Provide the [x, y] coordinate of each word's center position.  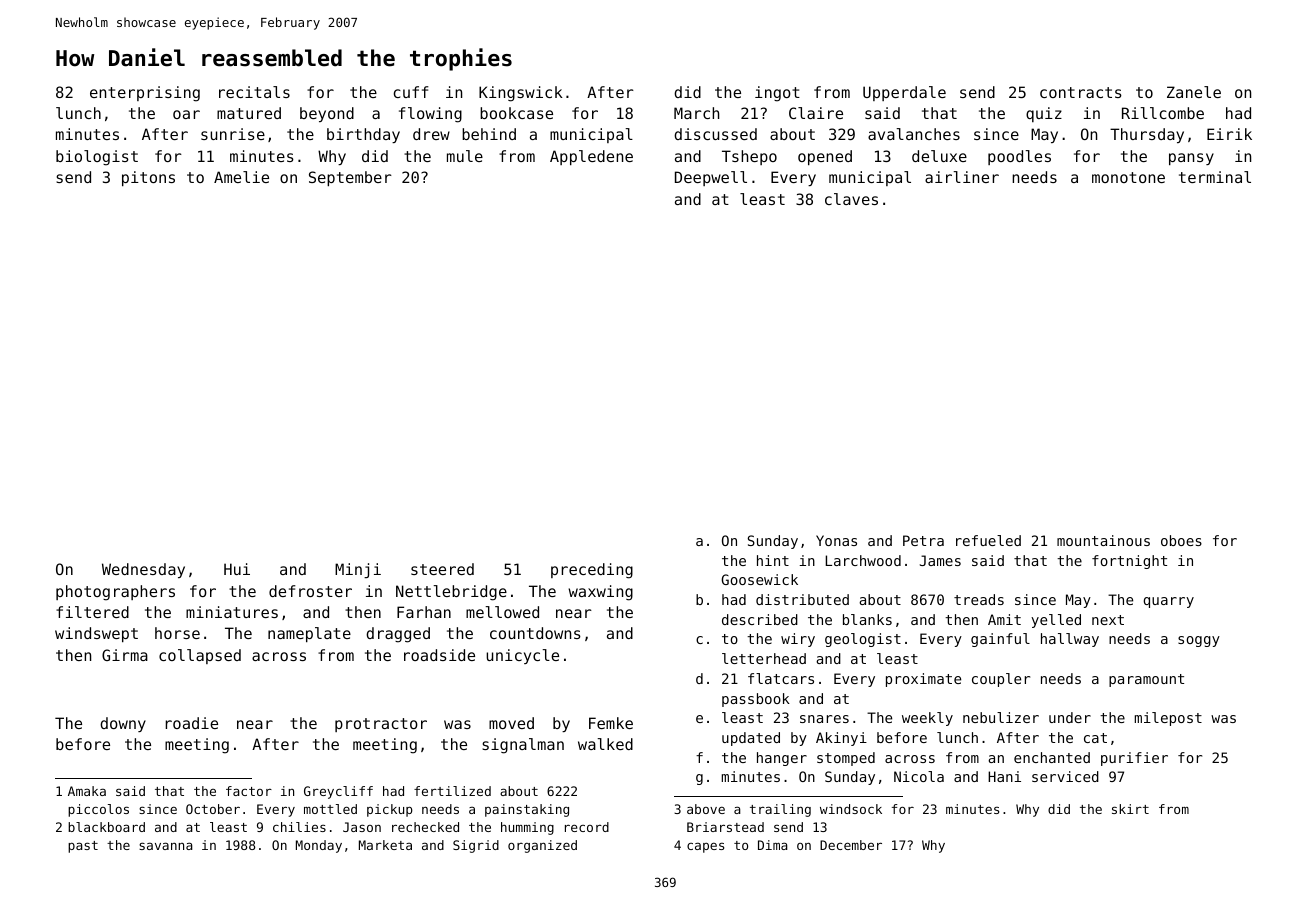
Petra [923, 540]
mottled [330, 809]
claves [851, 199]
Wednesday [143, 570]
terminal [1215, 177]
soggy [1199, 641]
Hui [237, 569]
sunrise [233, 134]
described [760, 619]
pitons [148, 178]
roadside [439, 655]
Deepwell [711, 178]
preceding [592, 571]
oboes [1181, 540]
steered [442, 569]
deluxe [939, 156]
